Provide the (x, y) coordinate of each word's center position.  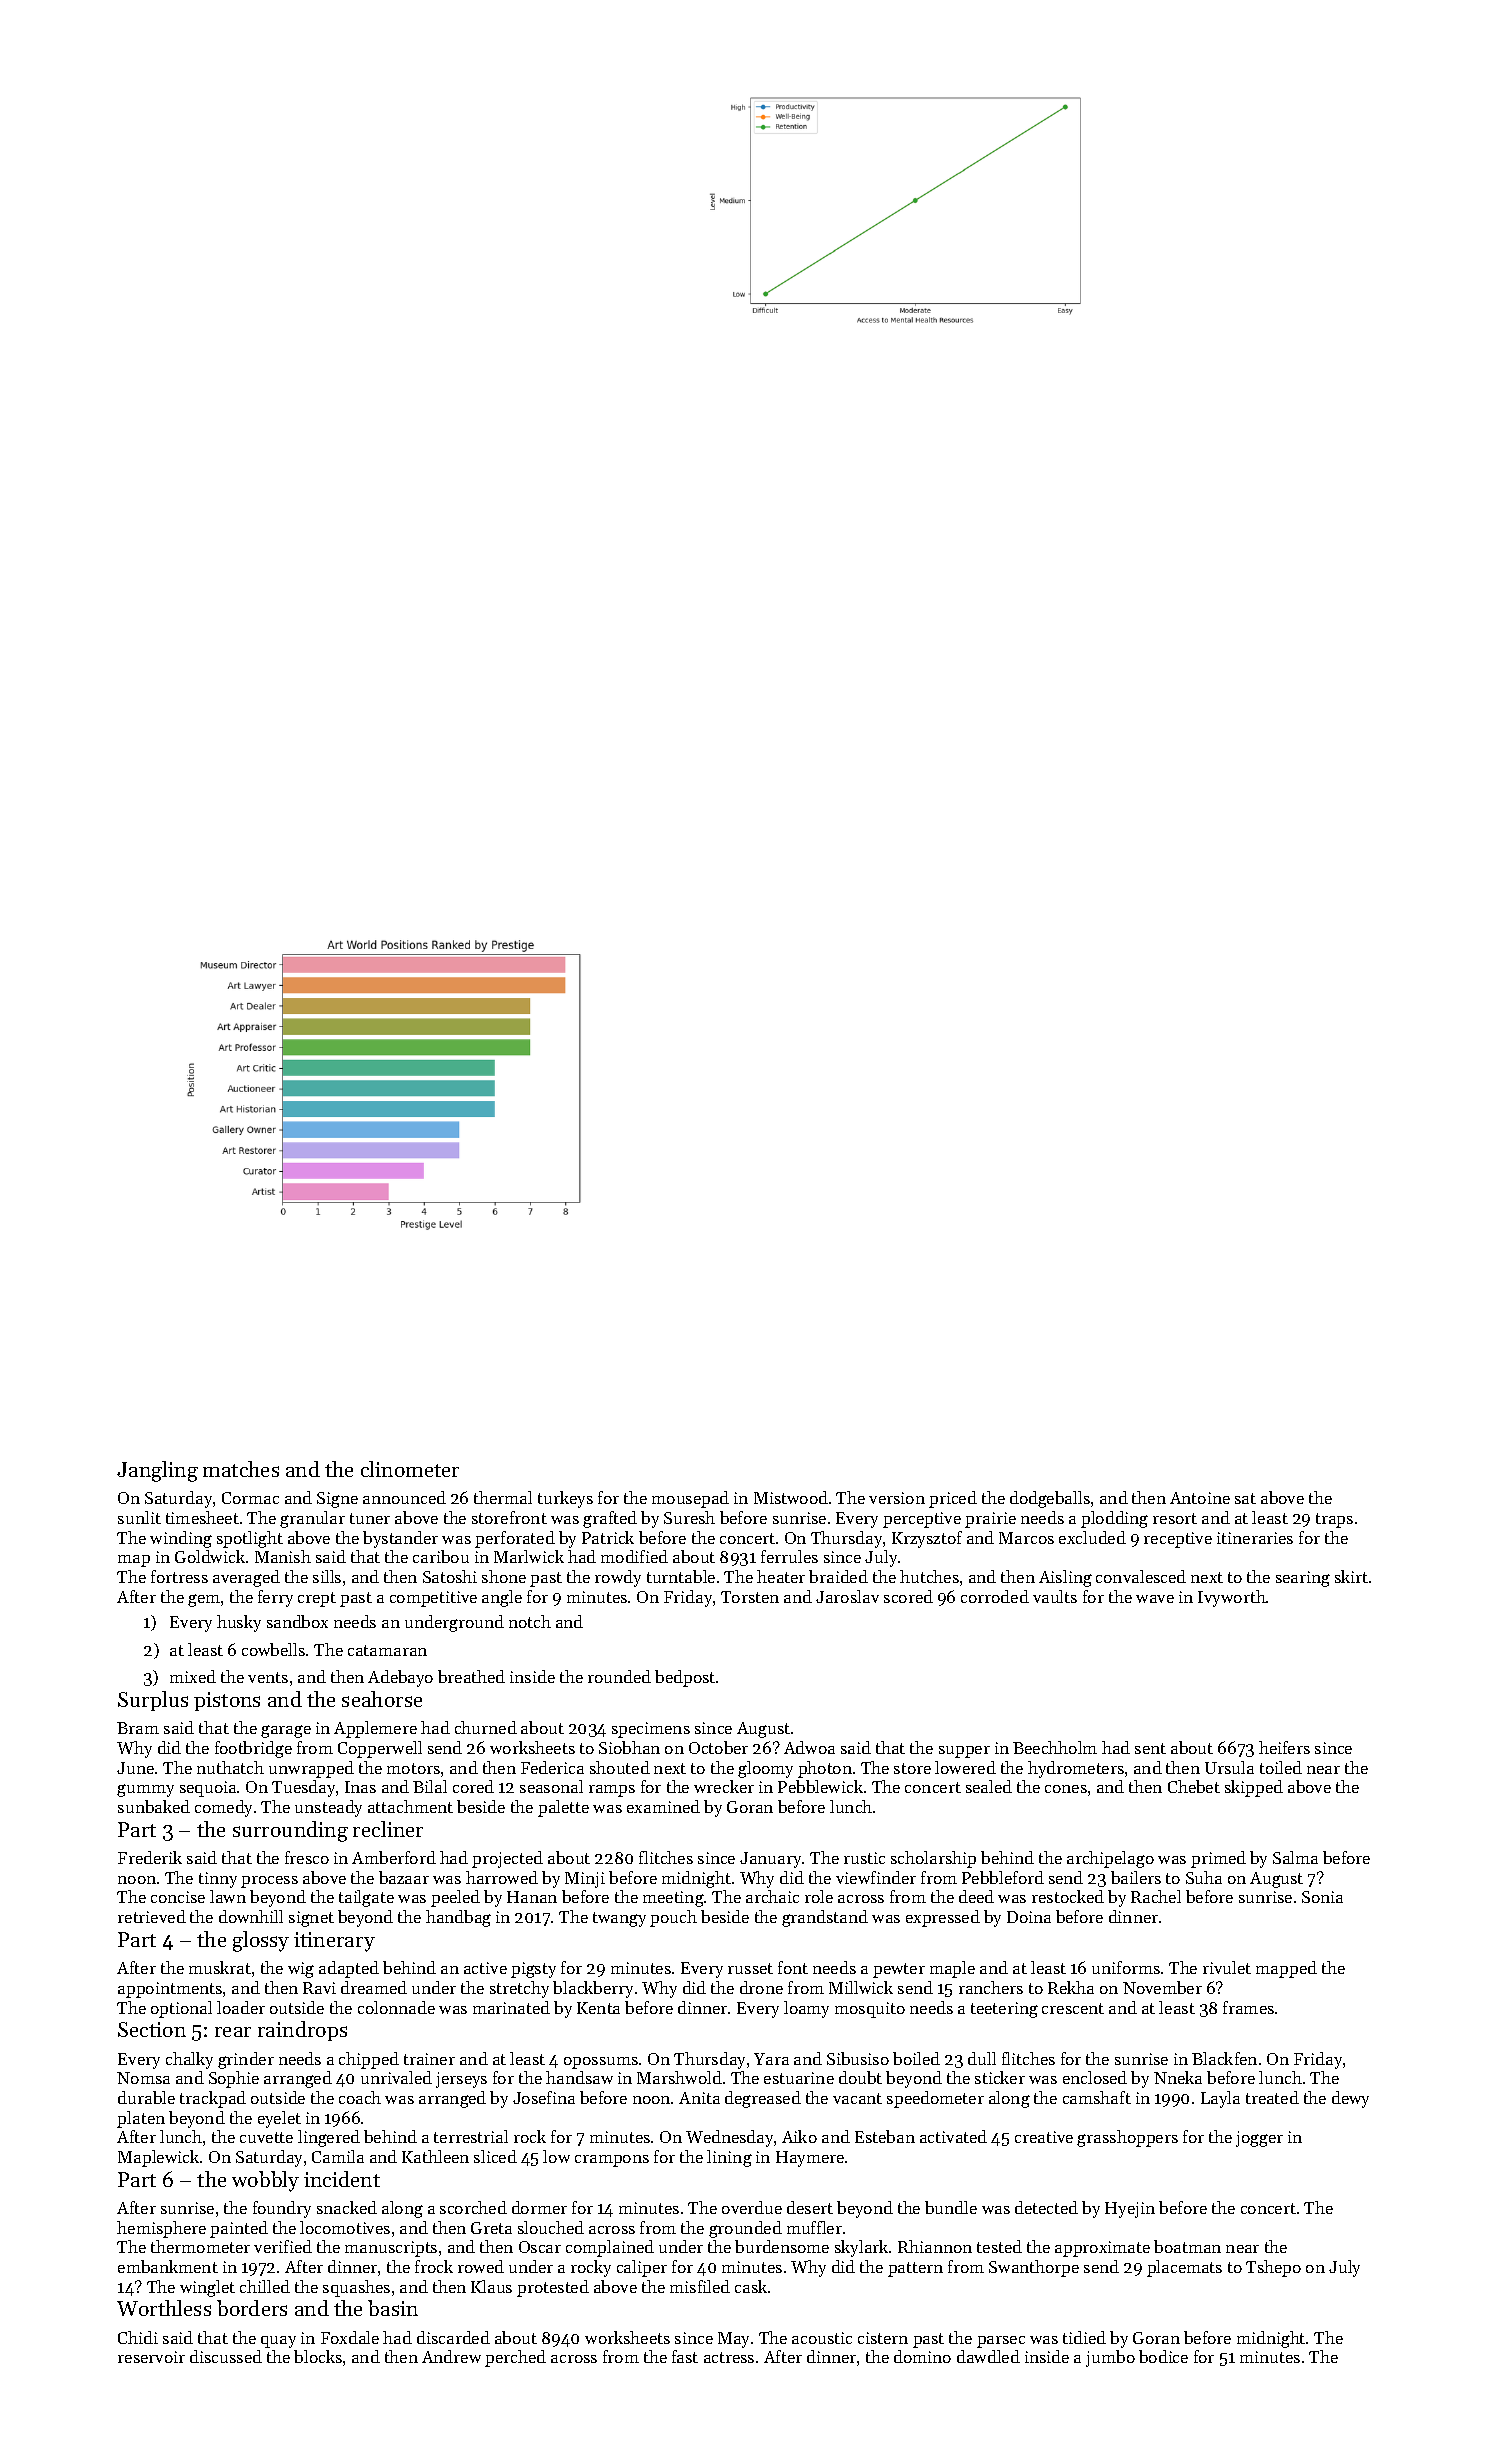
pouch (673, 1918)
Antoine (1200, 1498)
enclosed (1095, 2077)
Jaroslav (847, 1596)
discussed (226, 2356)
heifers (1284, 1747)
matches (241, 1469)
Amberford (394, 1857)
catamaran (387, 1650)
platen (141, 2119)
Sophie (234, 2079)
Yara (771, 2059)
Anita (699, 2098)
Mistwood (791, 1497)
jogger (1259, 2139)
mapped (1286, 1969)
